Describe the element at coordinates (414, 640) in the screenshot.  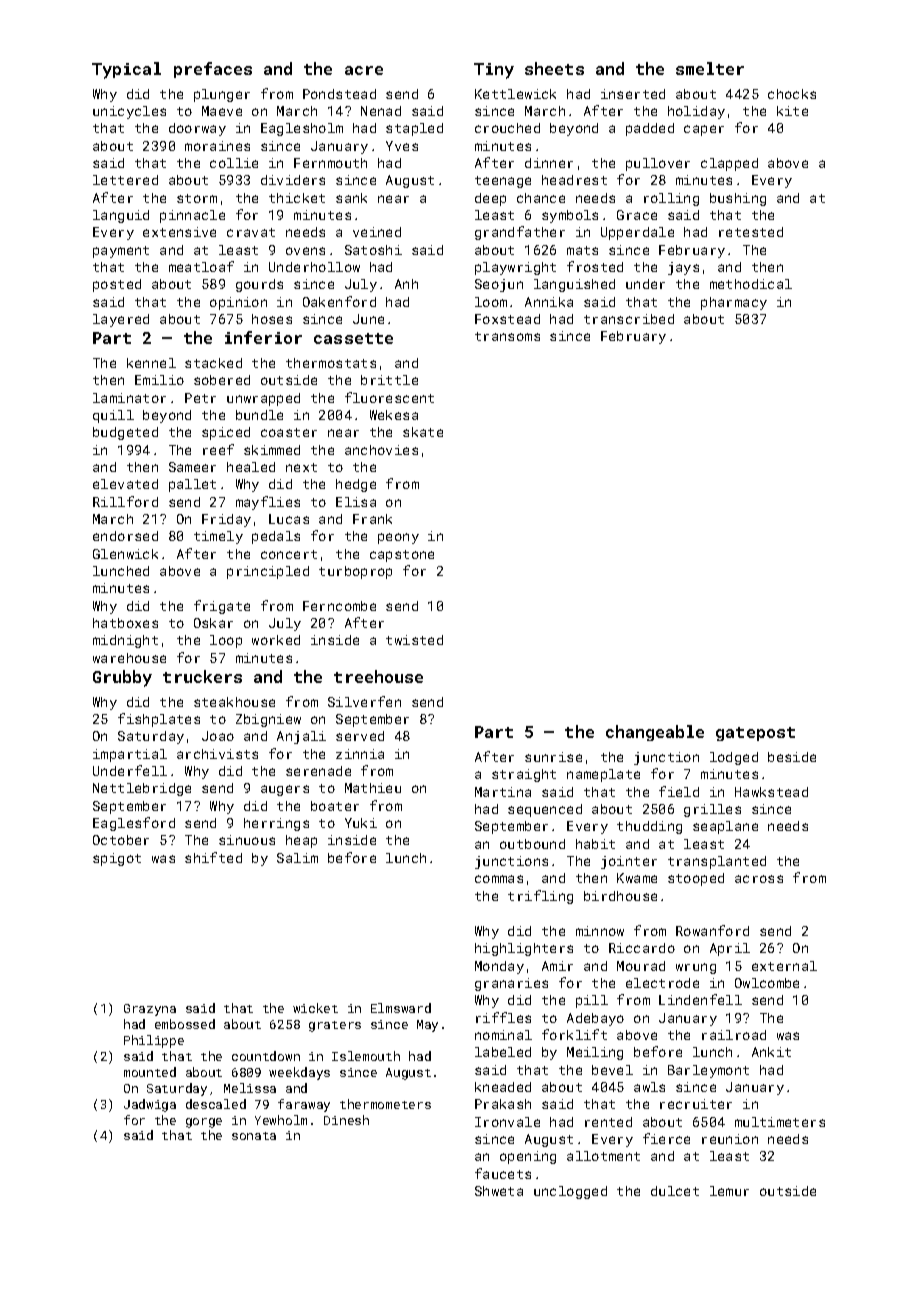
I see `twisted` at that location.
